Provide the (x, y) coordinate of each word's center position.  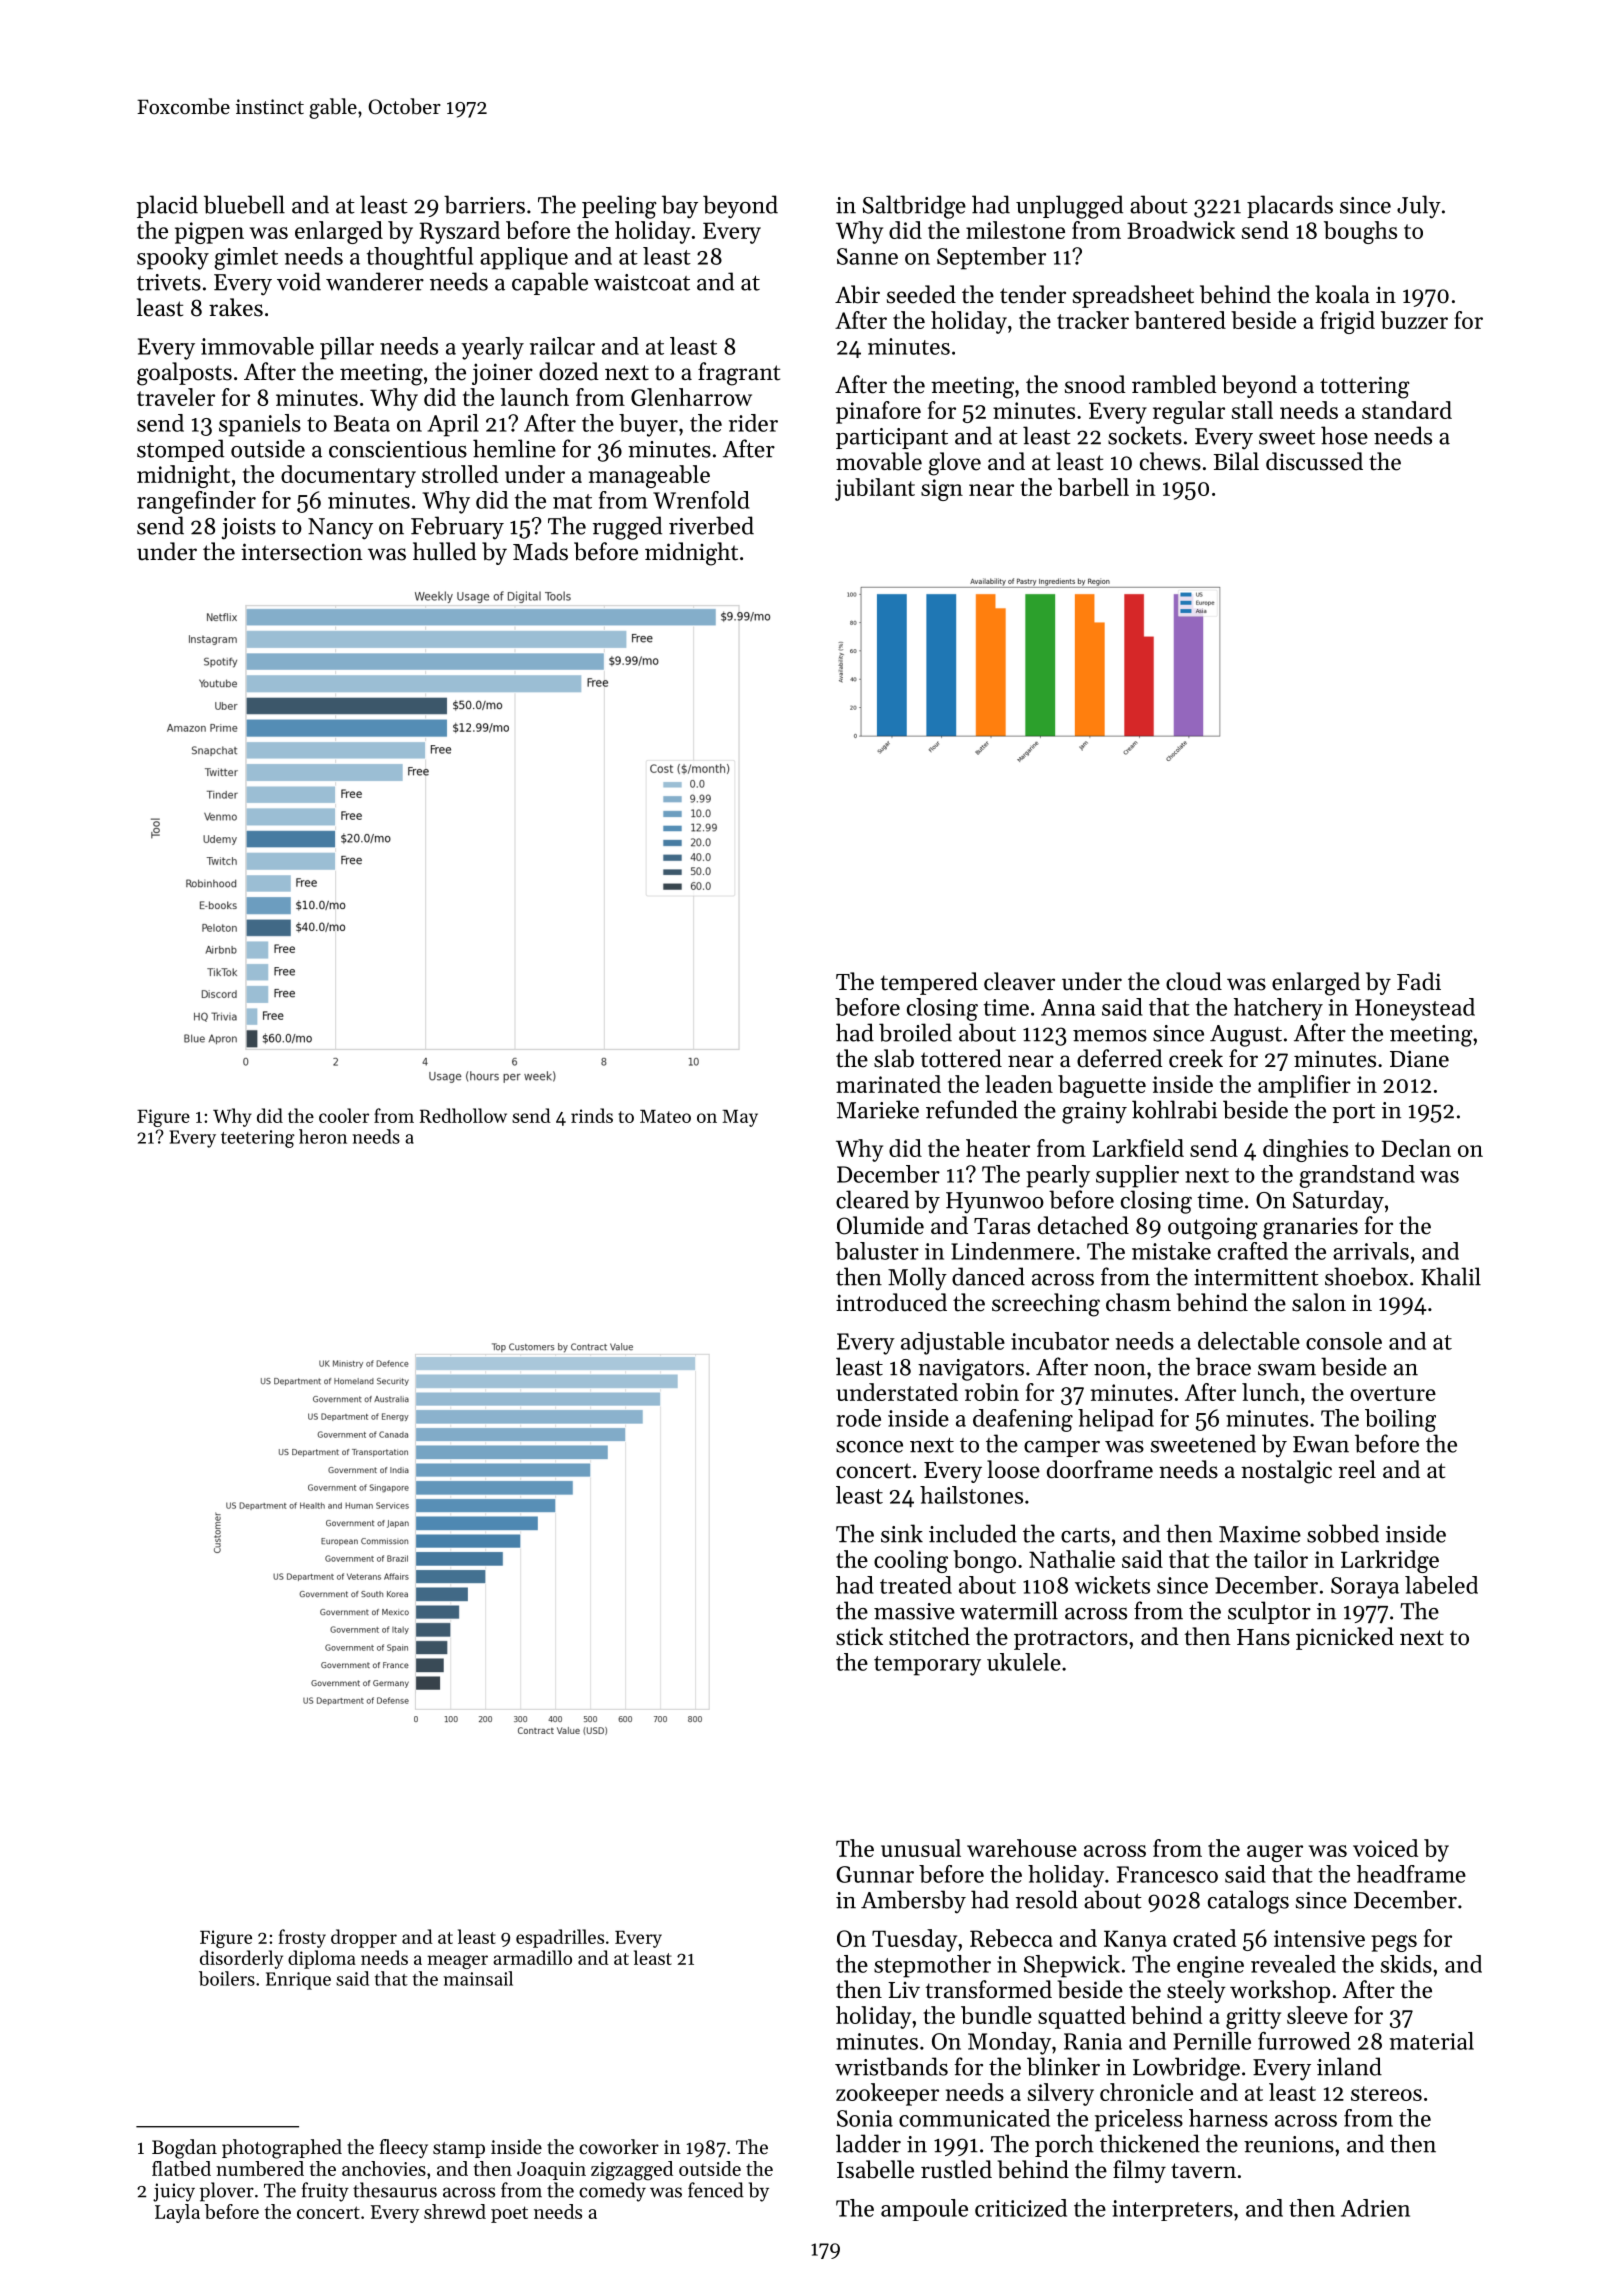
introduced (891, 1302)
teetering (258, 1139)
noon (1120, 1370)
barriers (484, 204)
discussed (1314, 461)
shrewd (455, 2211)
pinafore (878, 412)
